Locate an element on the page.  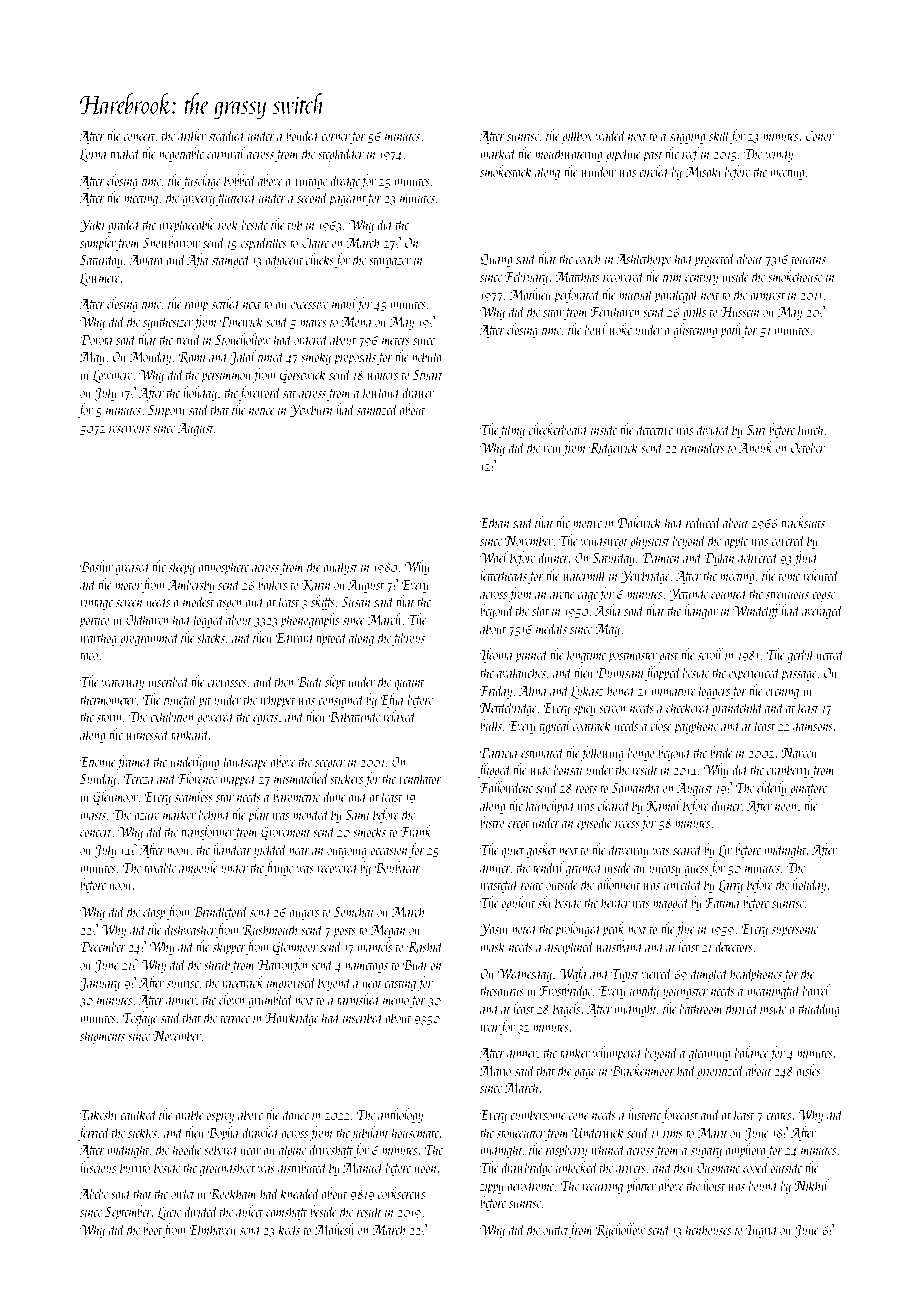
cage is located at coordinates (588, 597).
